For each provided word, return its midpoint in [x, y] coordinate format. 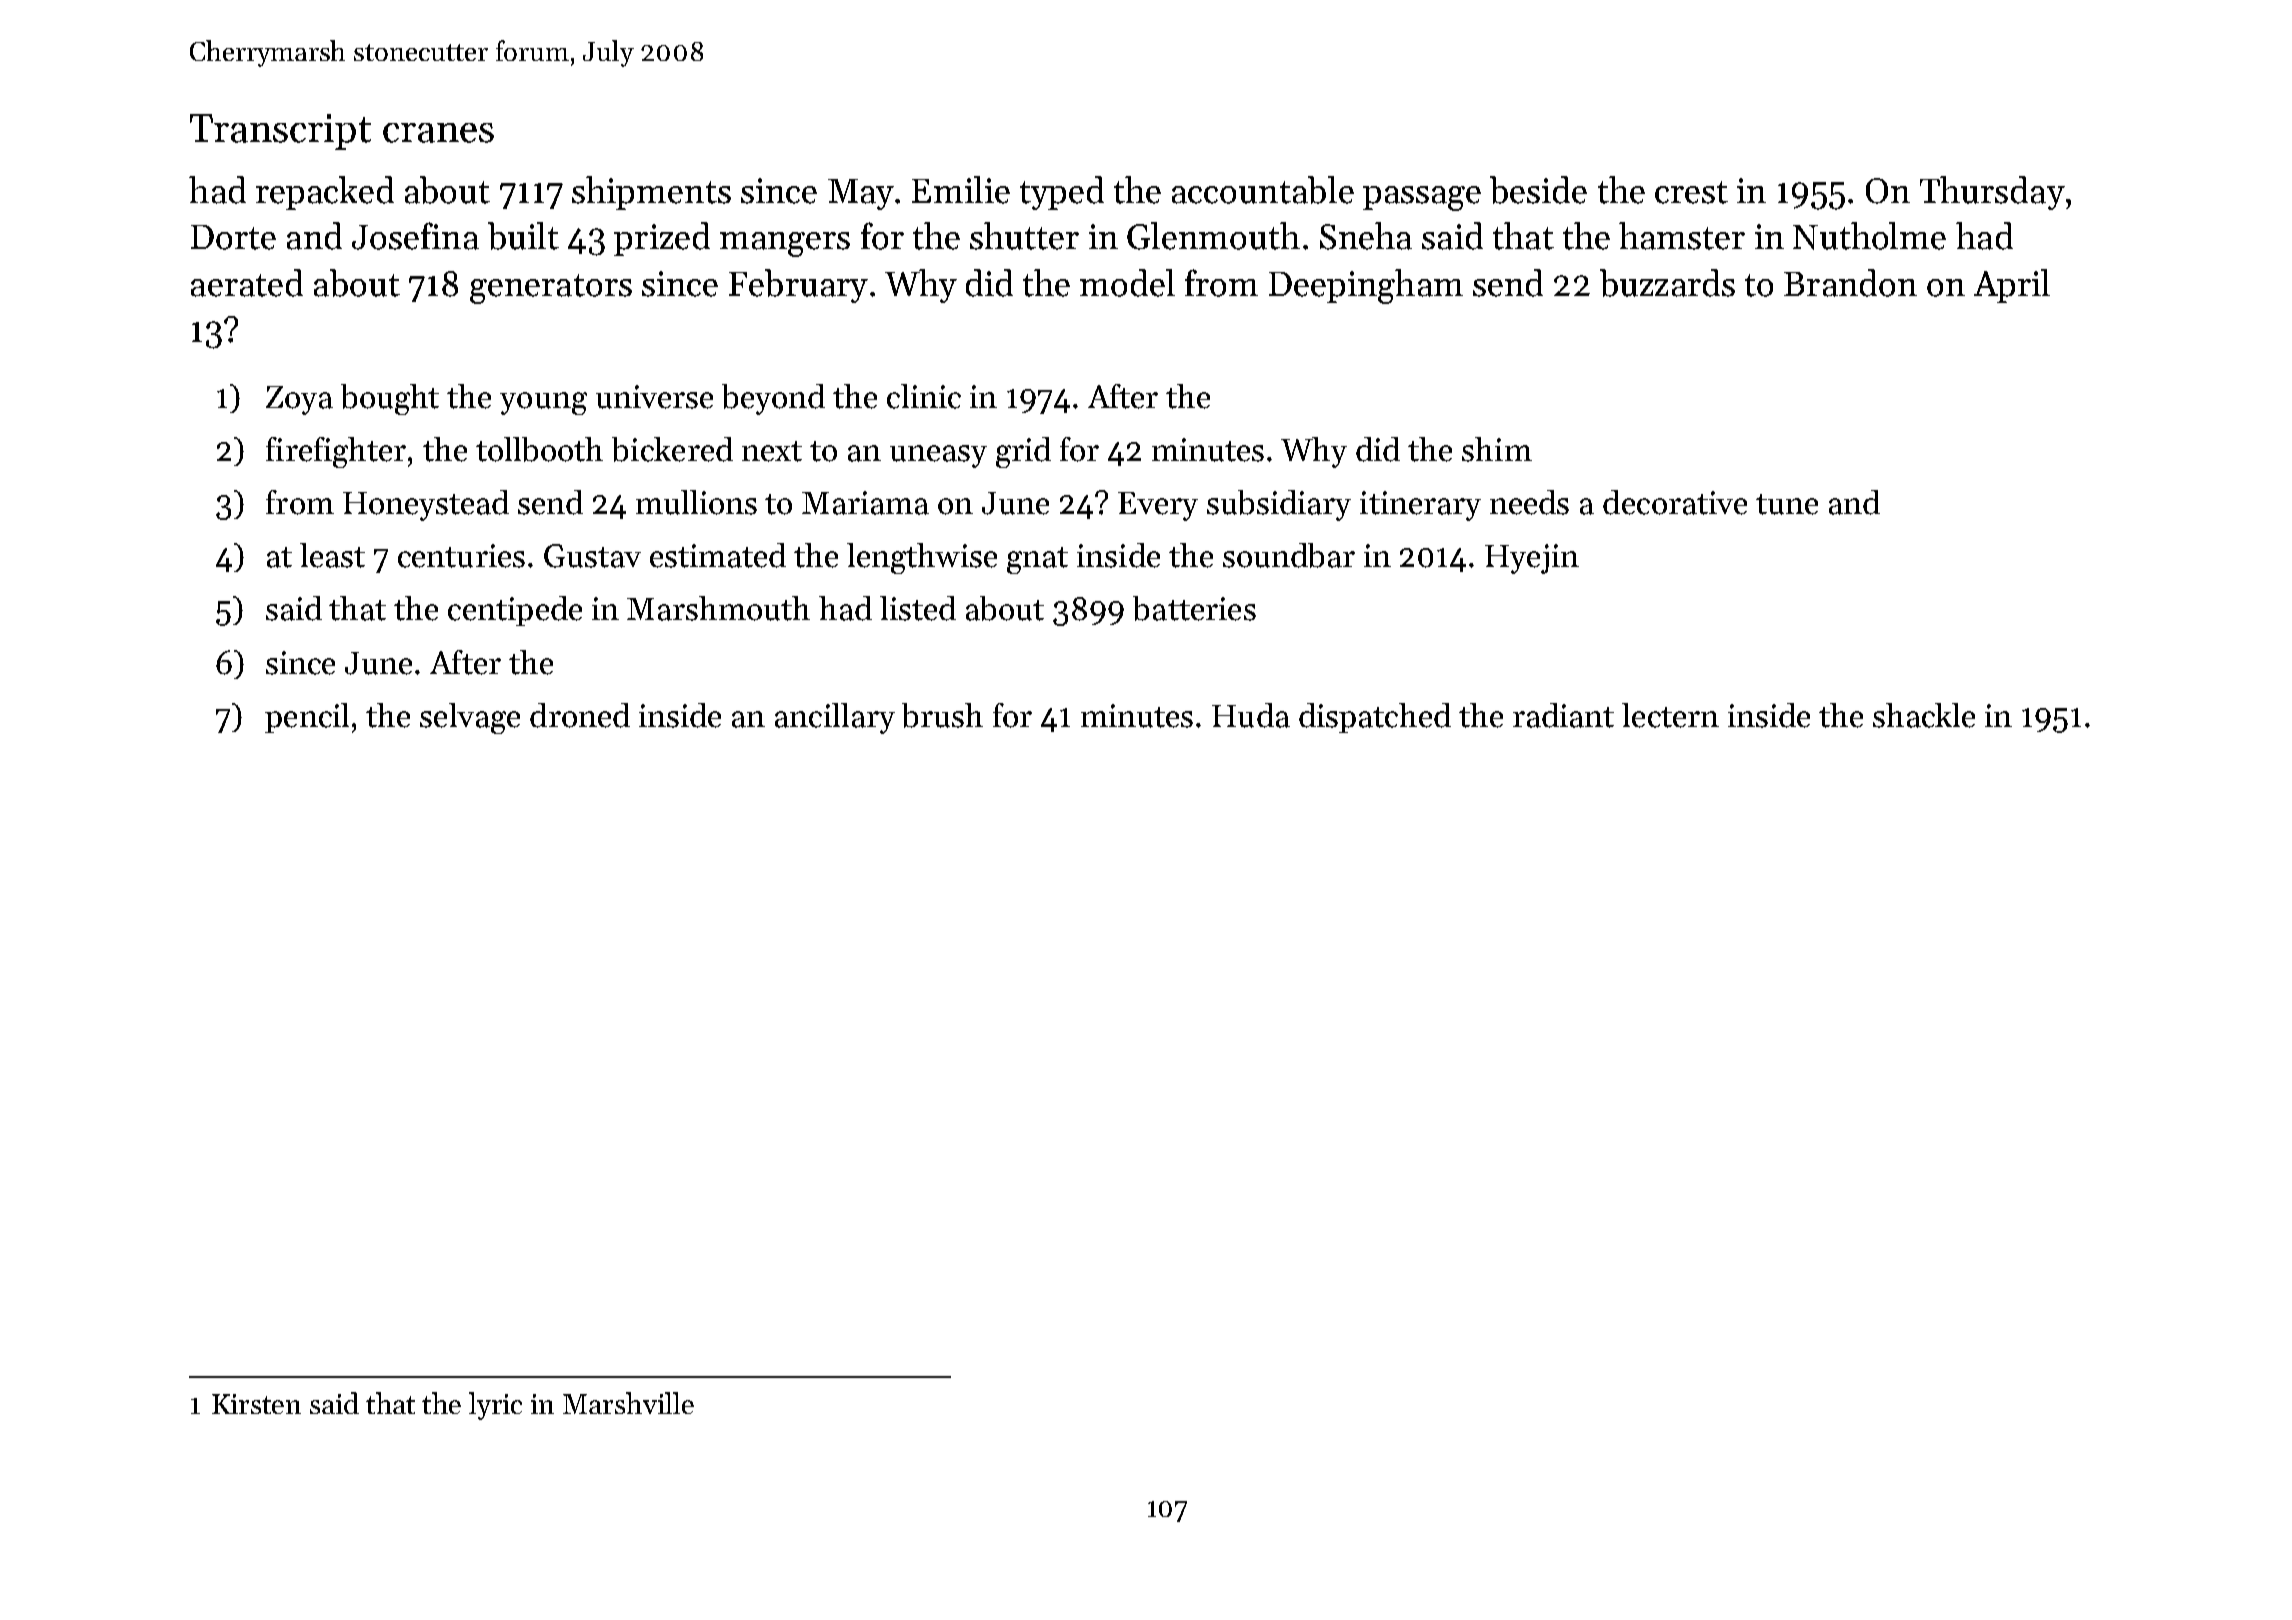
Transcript [280, 132]
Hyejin [1532, 559]
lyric [495, 1406]
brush [942, 715]
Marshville [628, 1403]
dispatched [1375, 718]
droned [580, 715]
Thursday [1992, 193]
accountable [1263, 190]
